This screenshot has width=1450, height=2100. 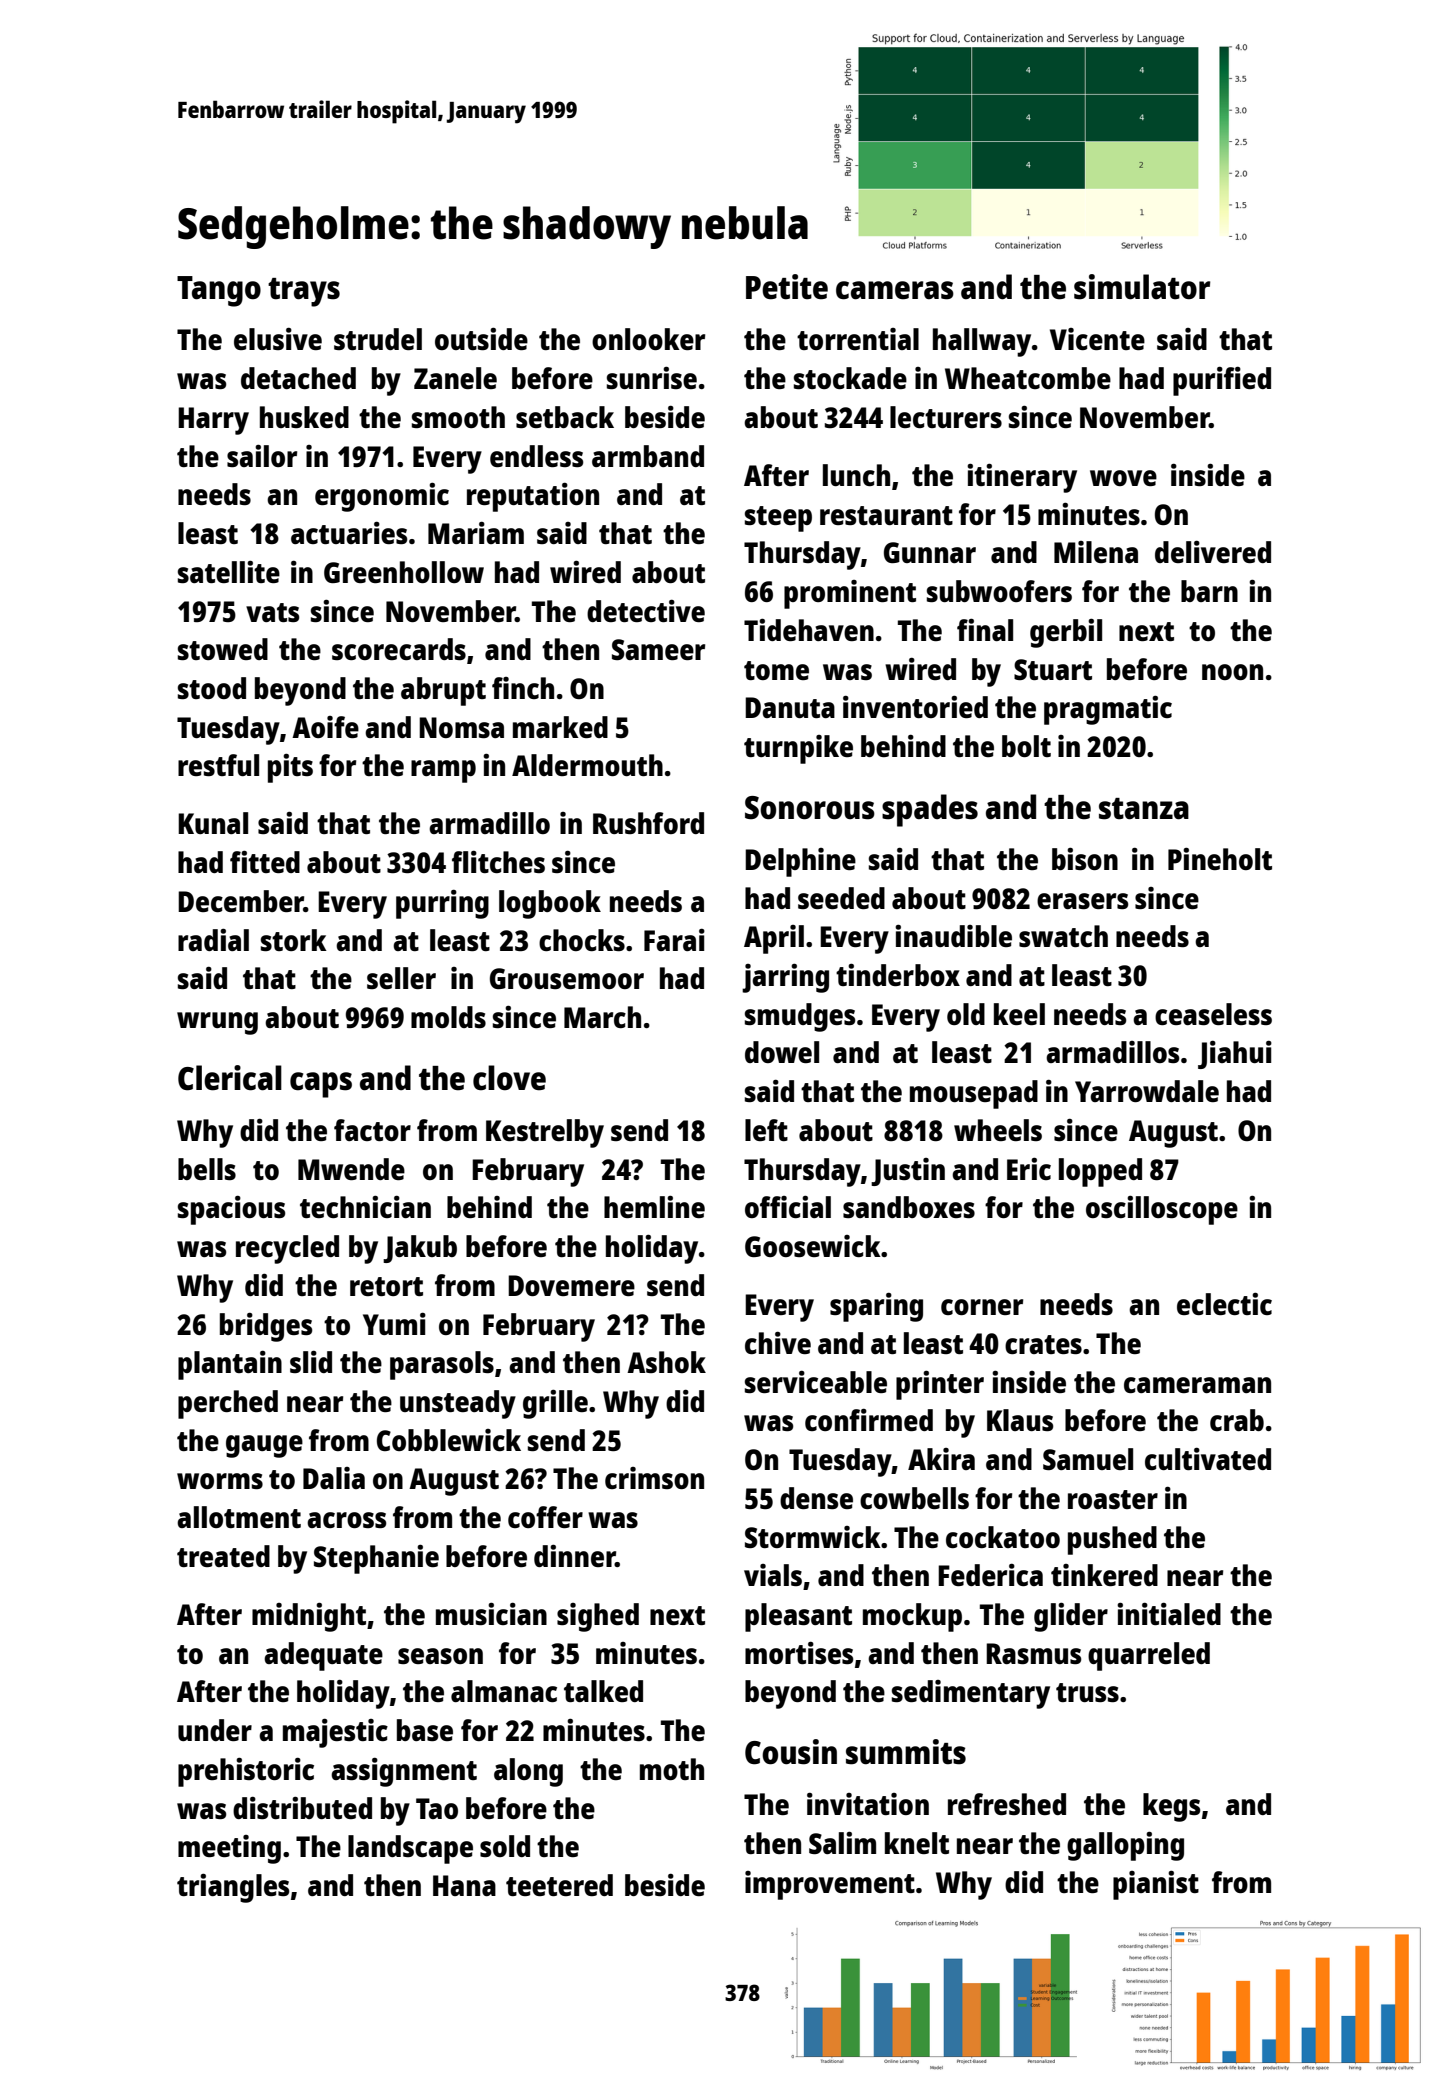 What do you see at coordinates (778, 1343) in the screenshot?
I see `chive` at bounding box center [778, 1343].
